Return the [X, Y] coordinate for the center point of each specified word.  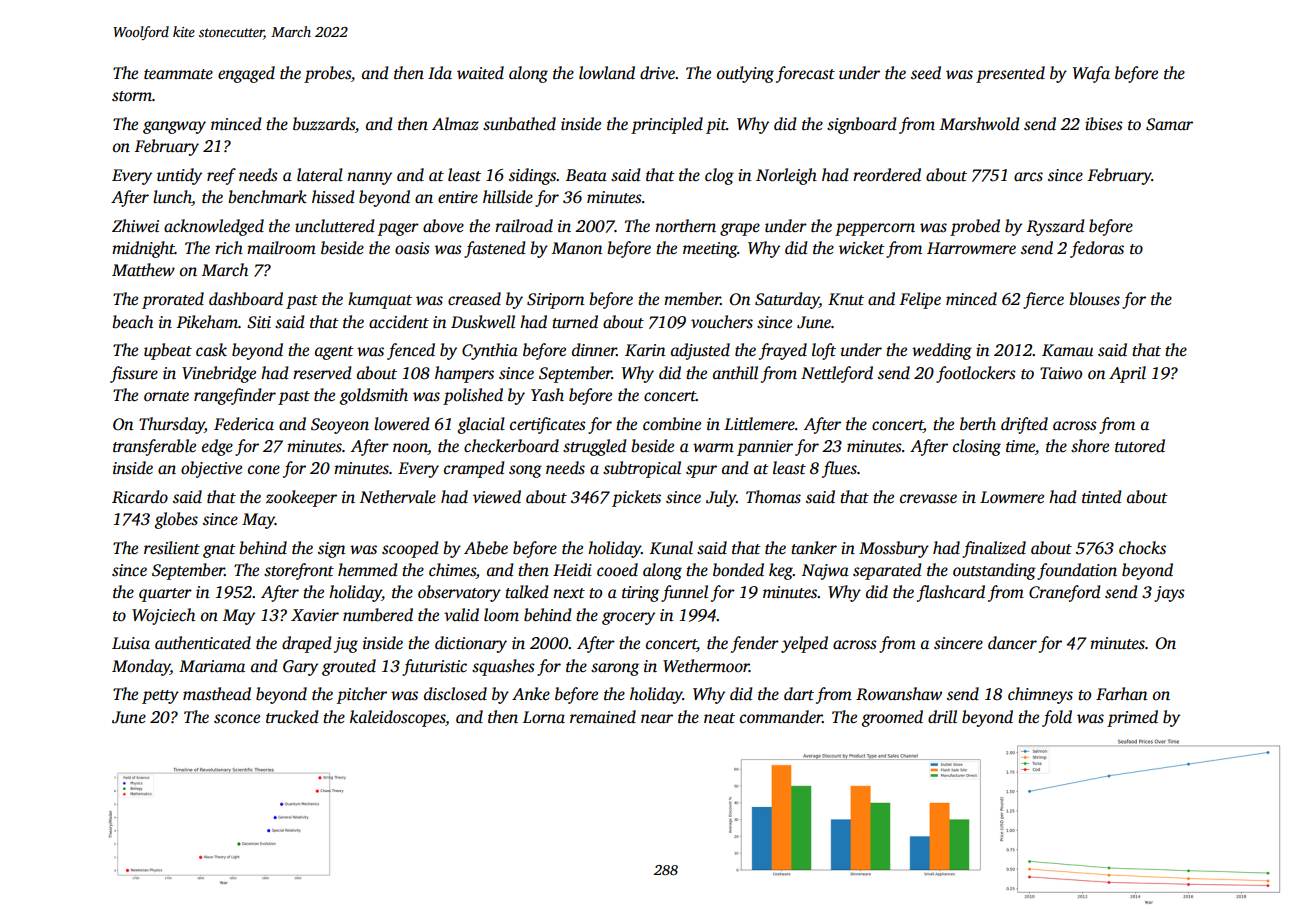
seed [926, 73]
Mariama [212, 666]
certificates [548, 425]
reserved [322, 373]
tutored [1140, 446]
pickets [636, 498]
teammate [178, 74]
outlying [745, 74]
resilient [172, 548]
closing [977, 447]
